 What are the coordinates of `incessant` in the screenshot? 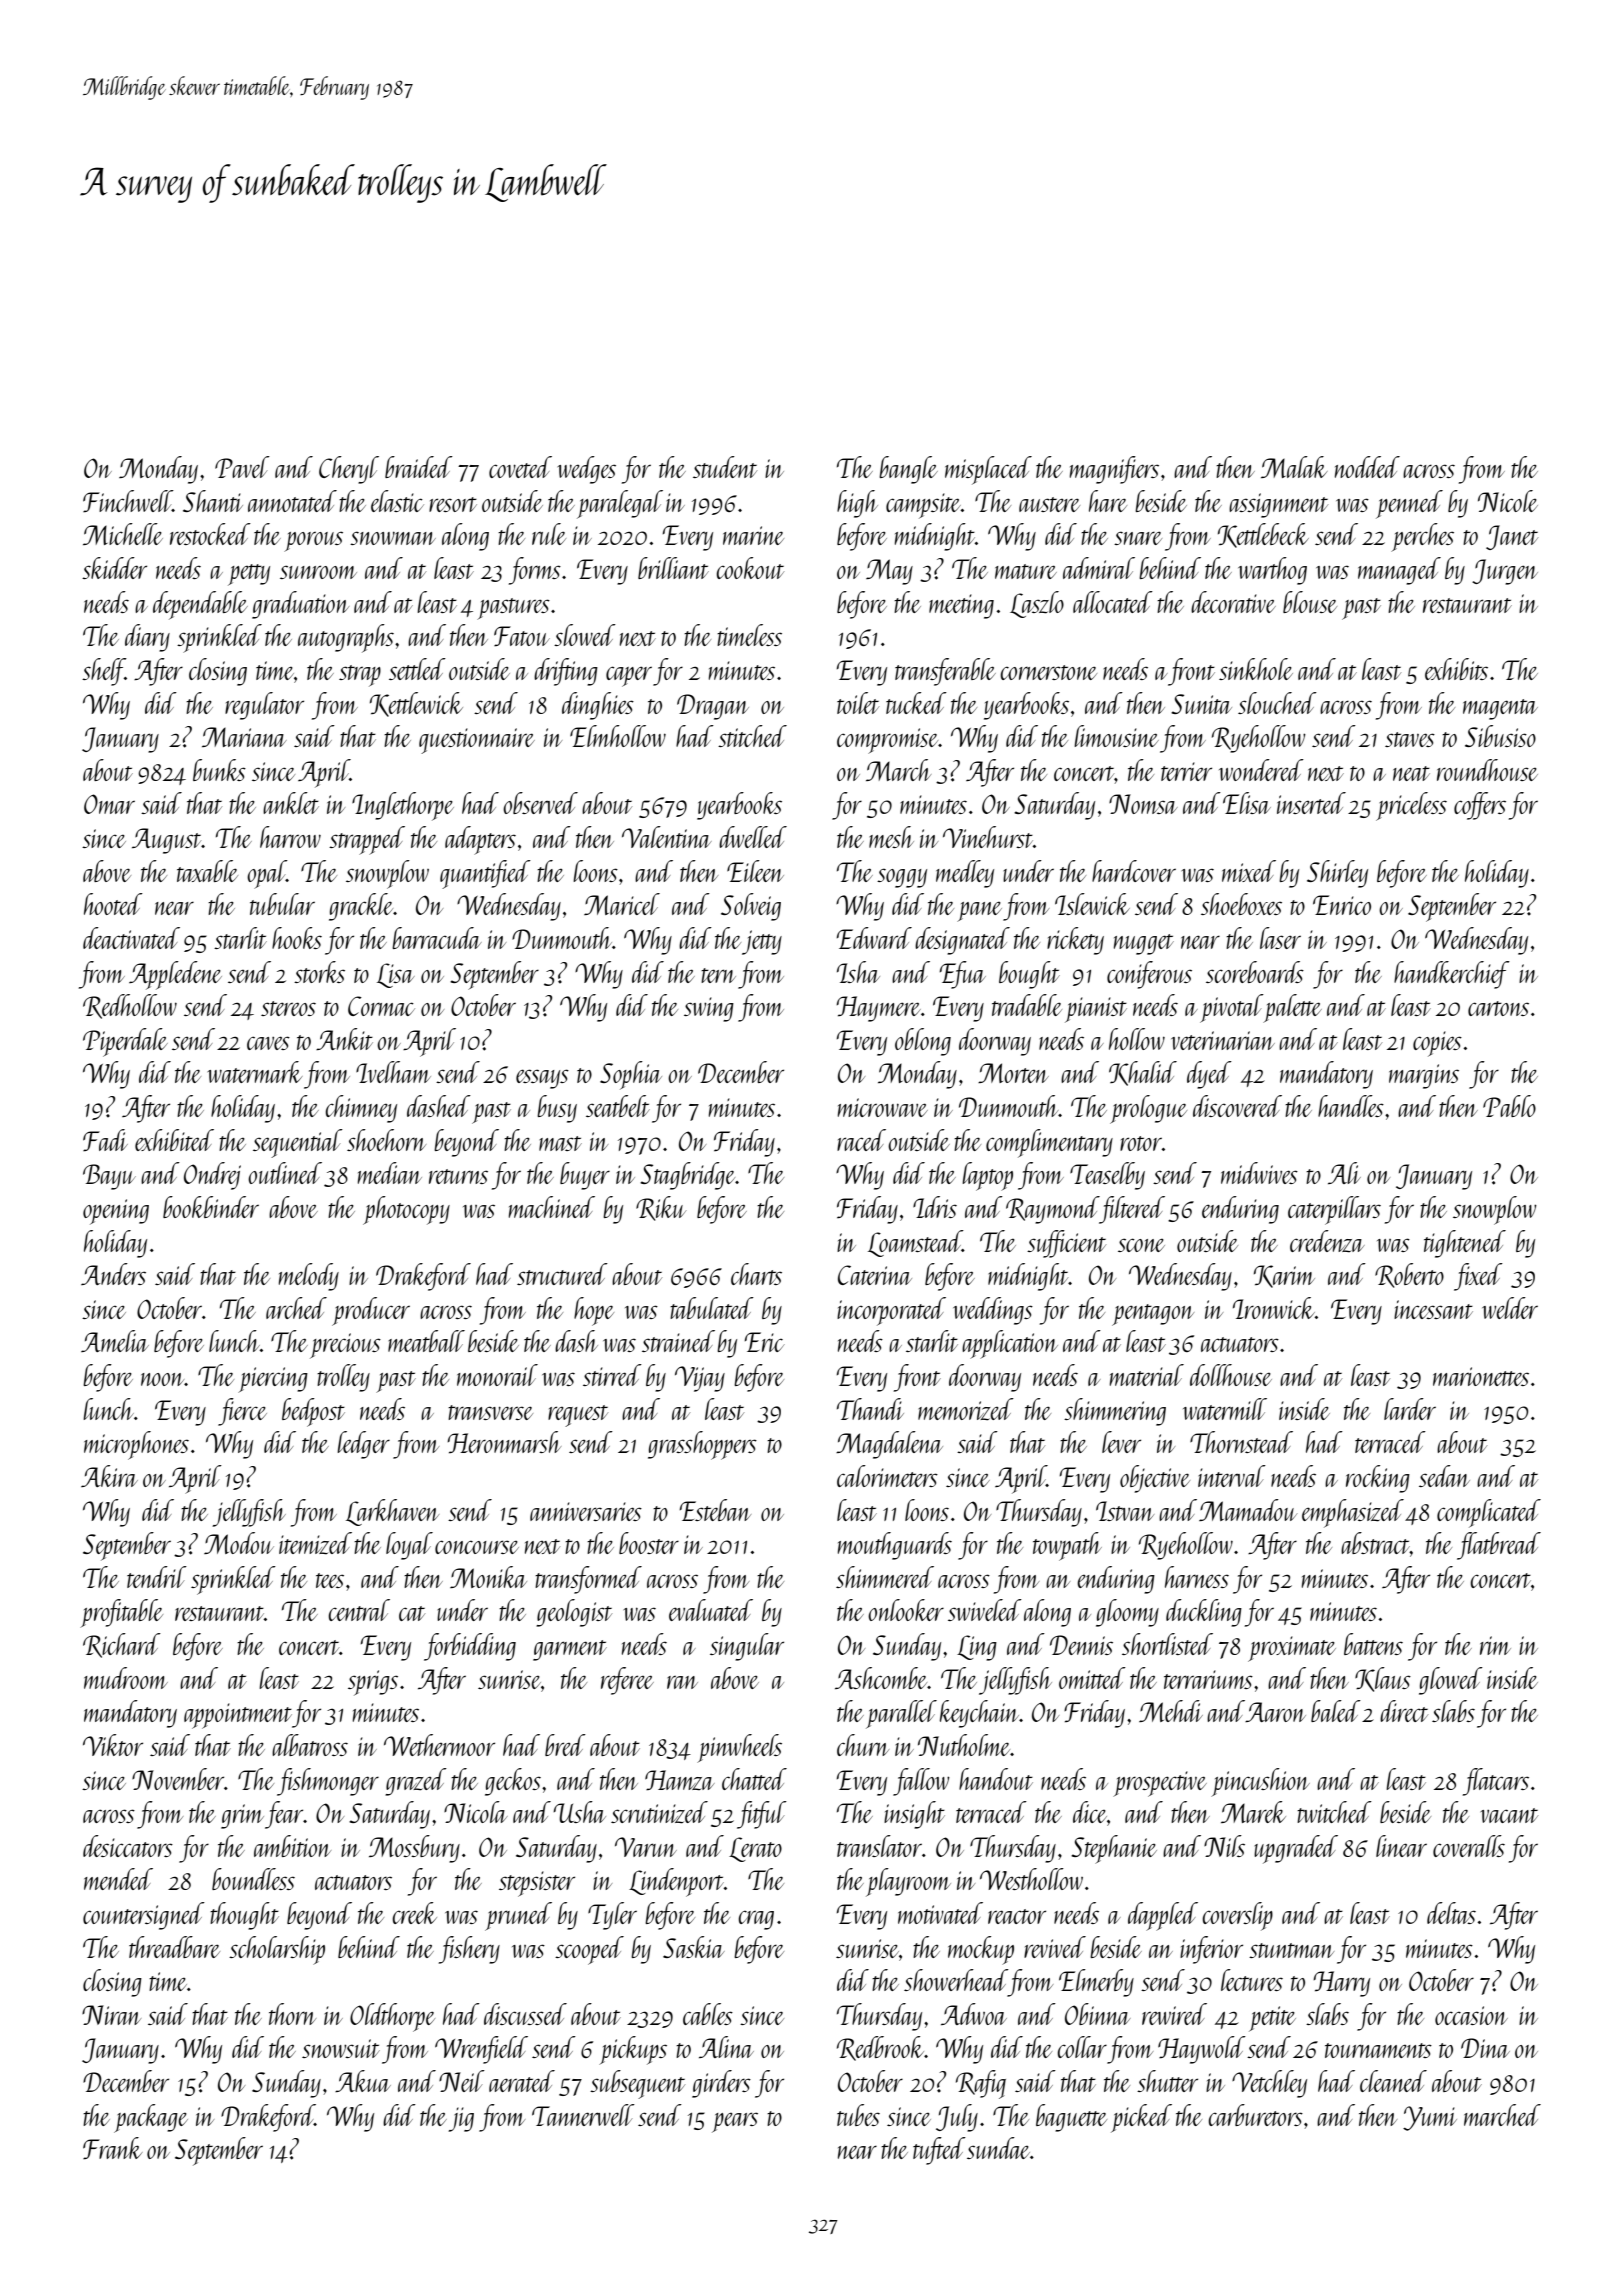 It's located at (1433, 1309).
